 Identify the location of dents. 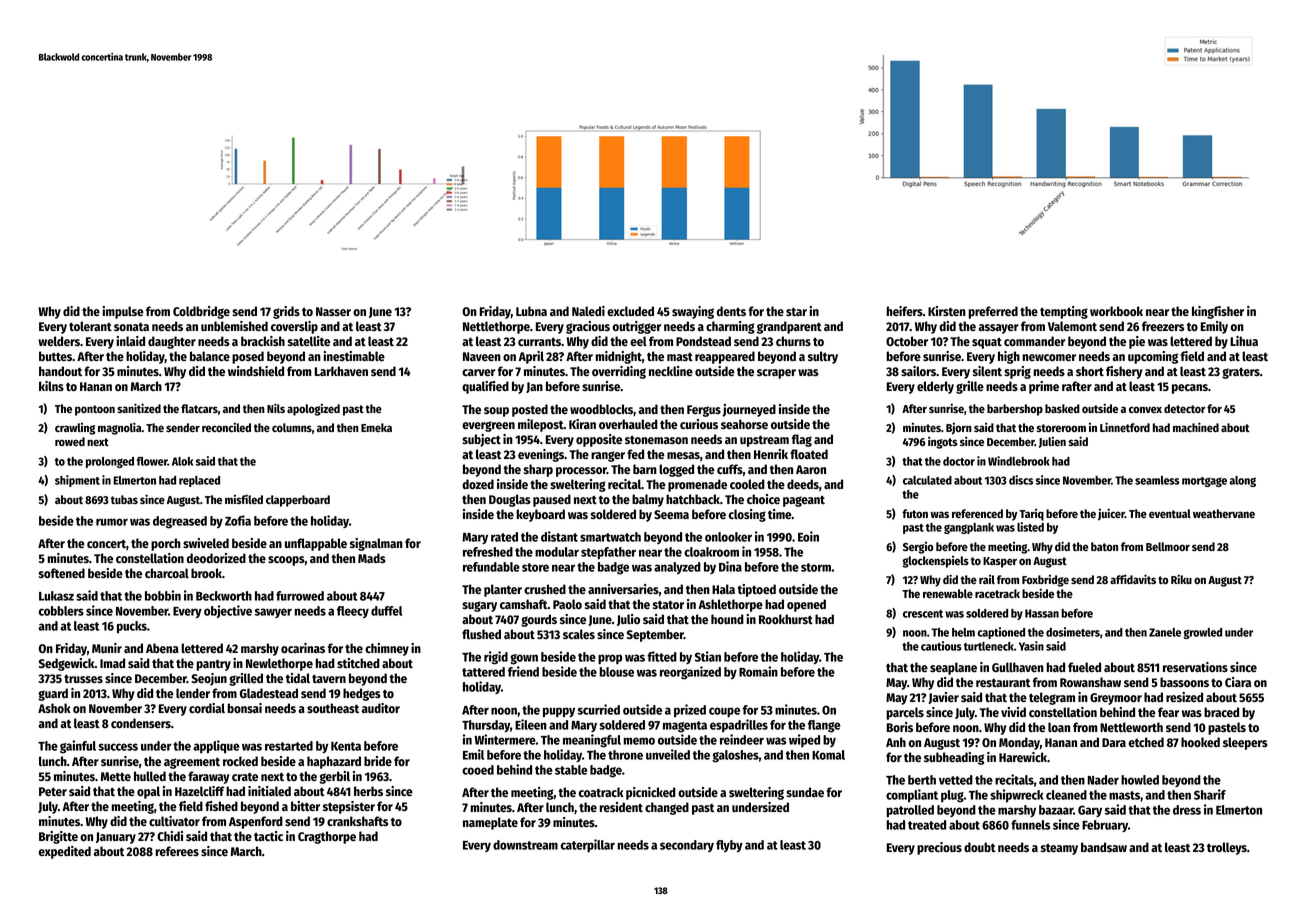
(731, 311).
